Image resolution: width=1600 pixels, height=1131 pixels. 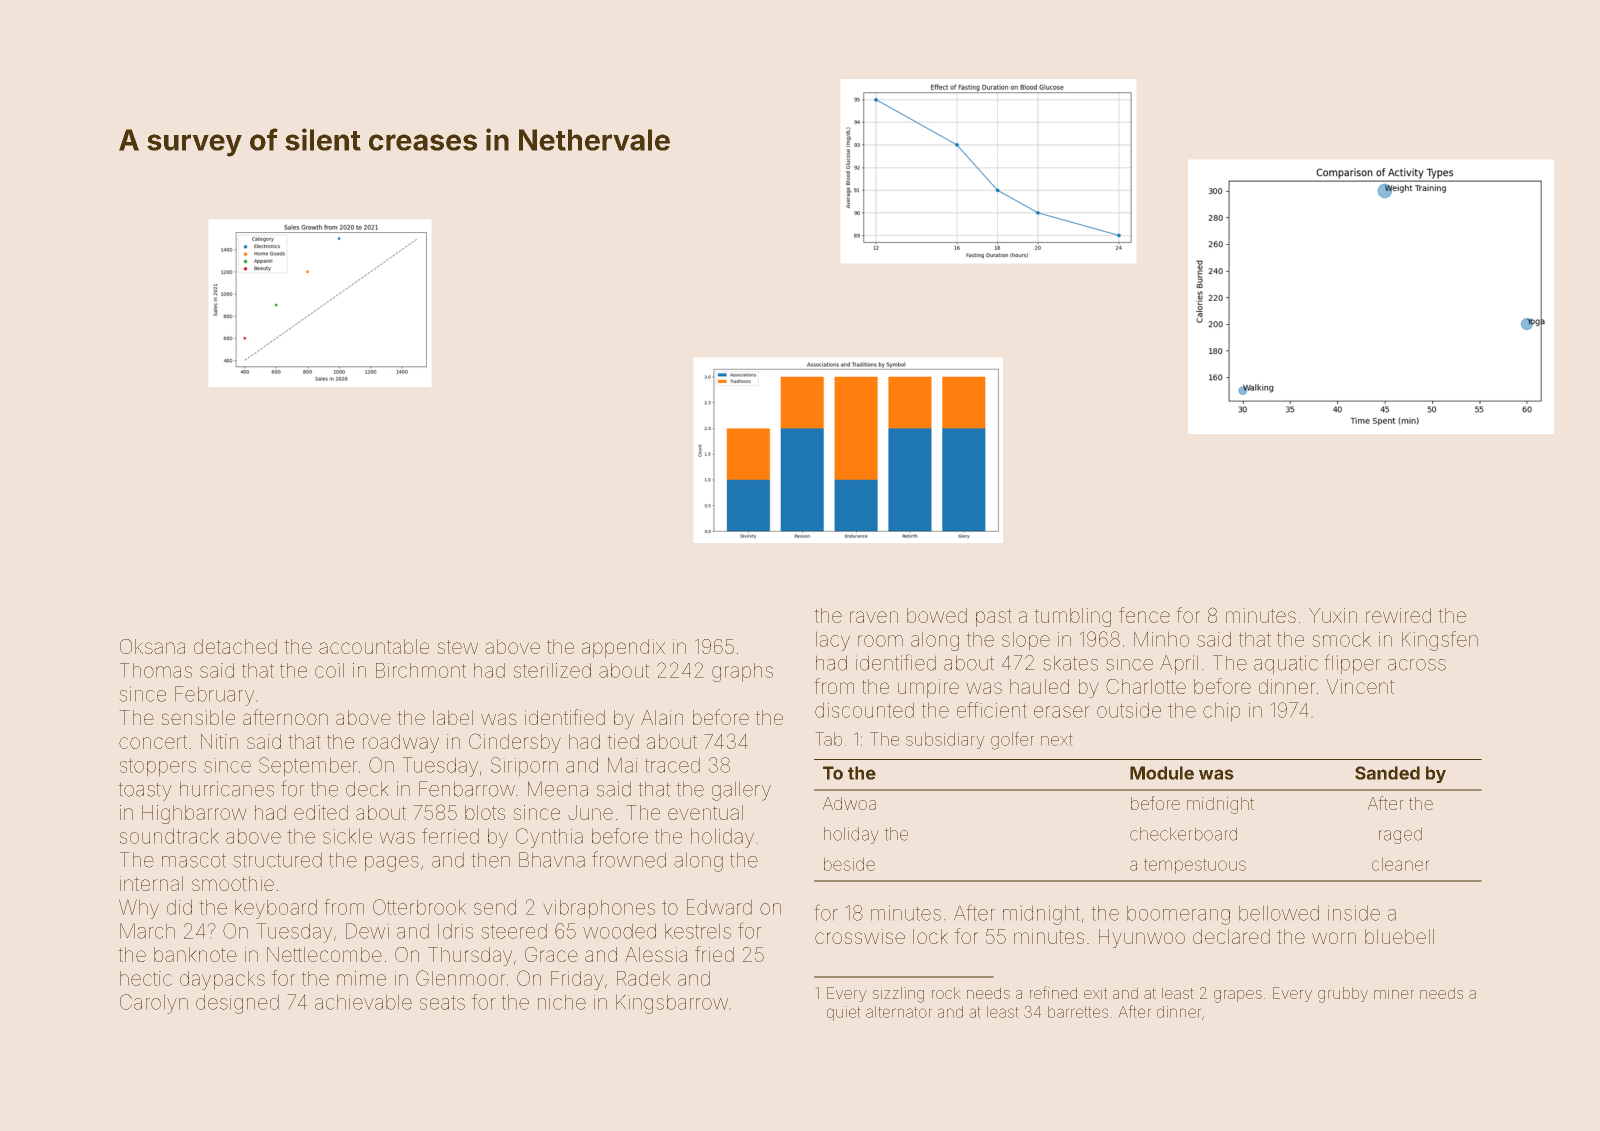 I want to click on roadway, so click(x=401, y=743).
